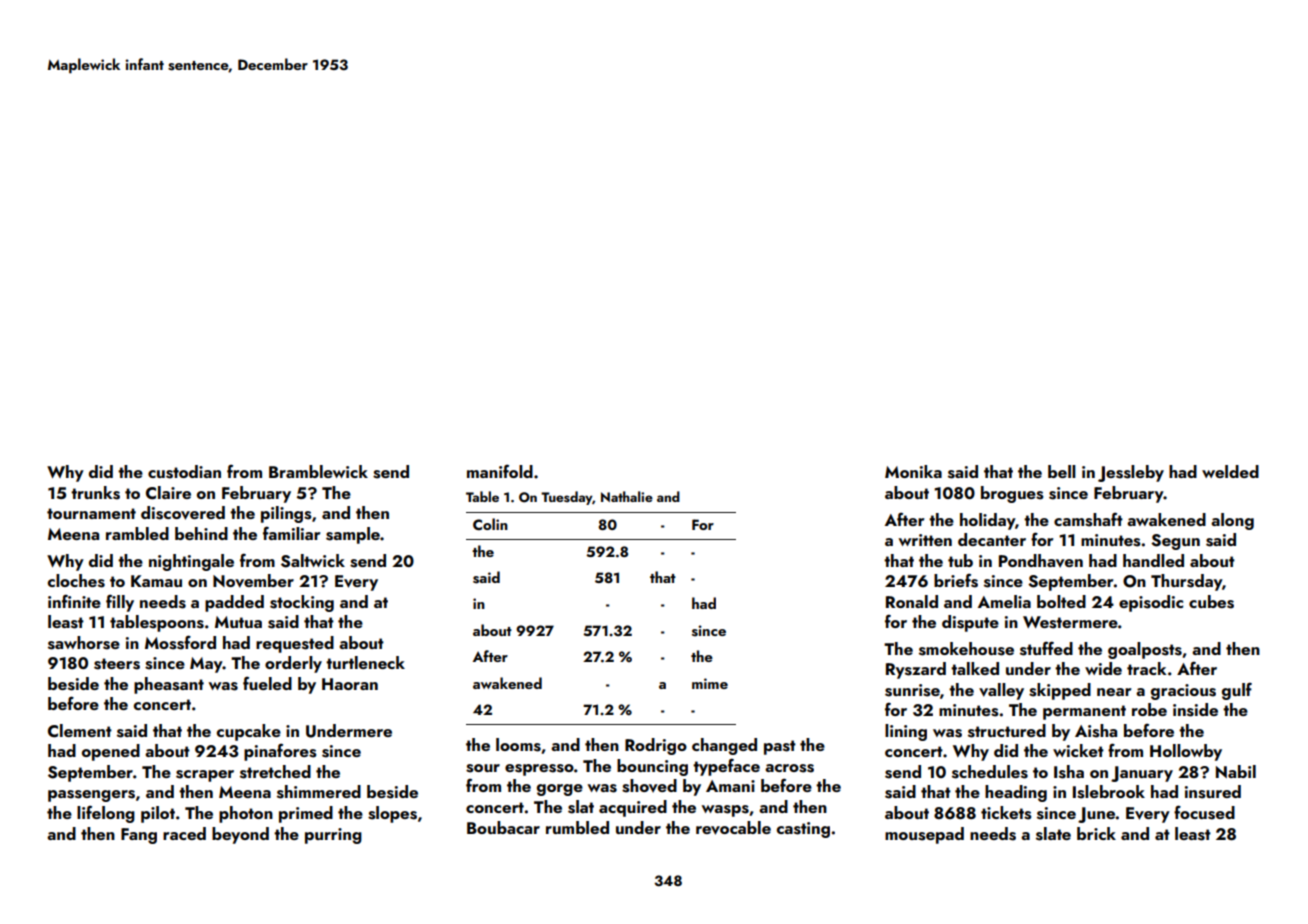  Describe the element at coordinates (302, 603) in the screenshot. I see `stocking` at that location.
